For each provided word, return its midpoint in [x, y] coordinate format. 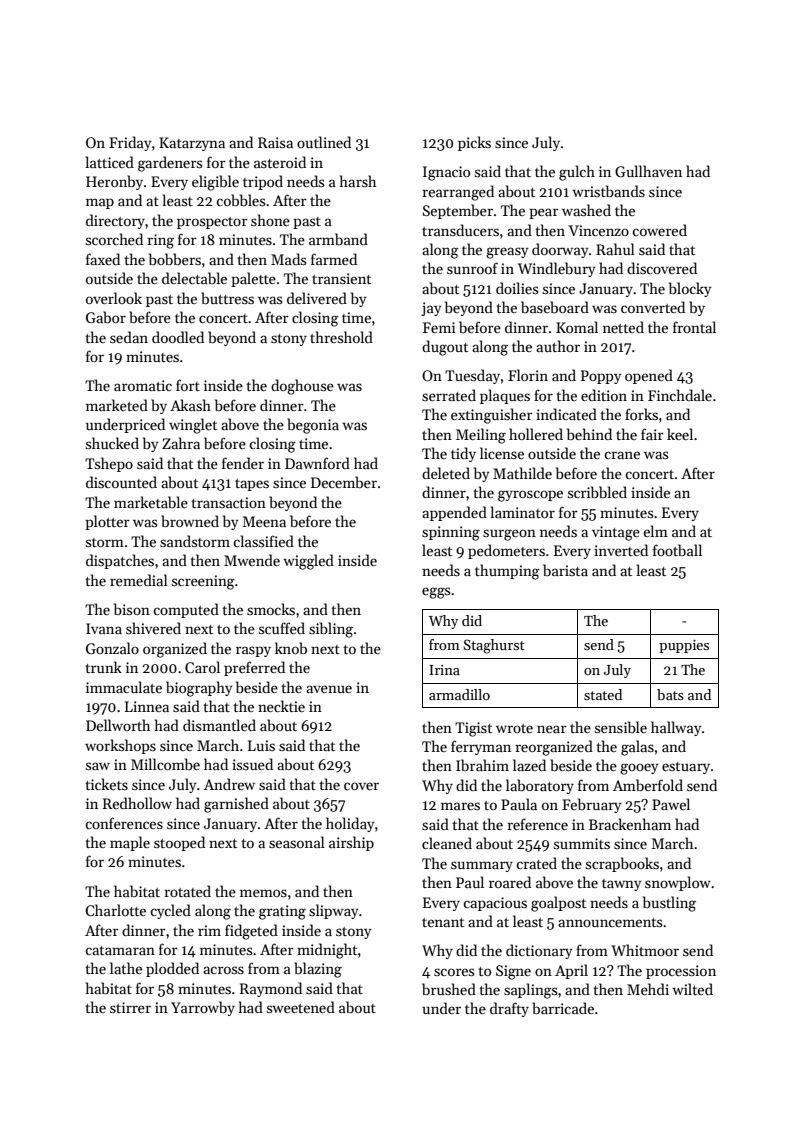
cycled [170, 911]
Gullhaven [648, 171]
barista [565, 570]
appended [454, 513]
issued [252, 764]
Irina [444, 670]
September [458, 211]
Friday [130, 143]
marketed [117, 405]
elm [655, 531]
